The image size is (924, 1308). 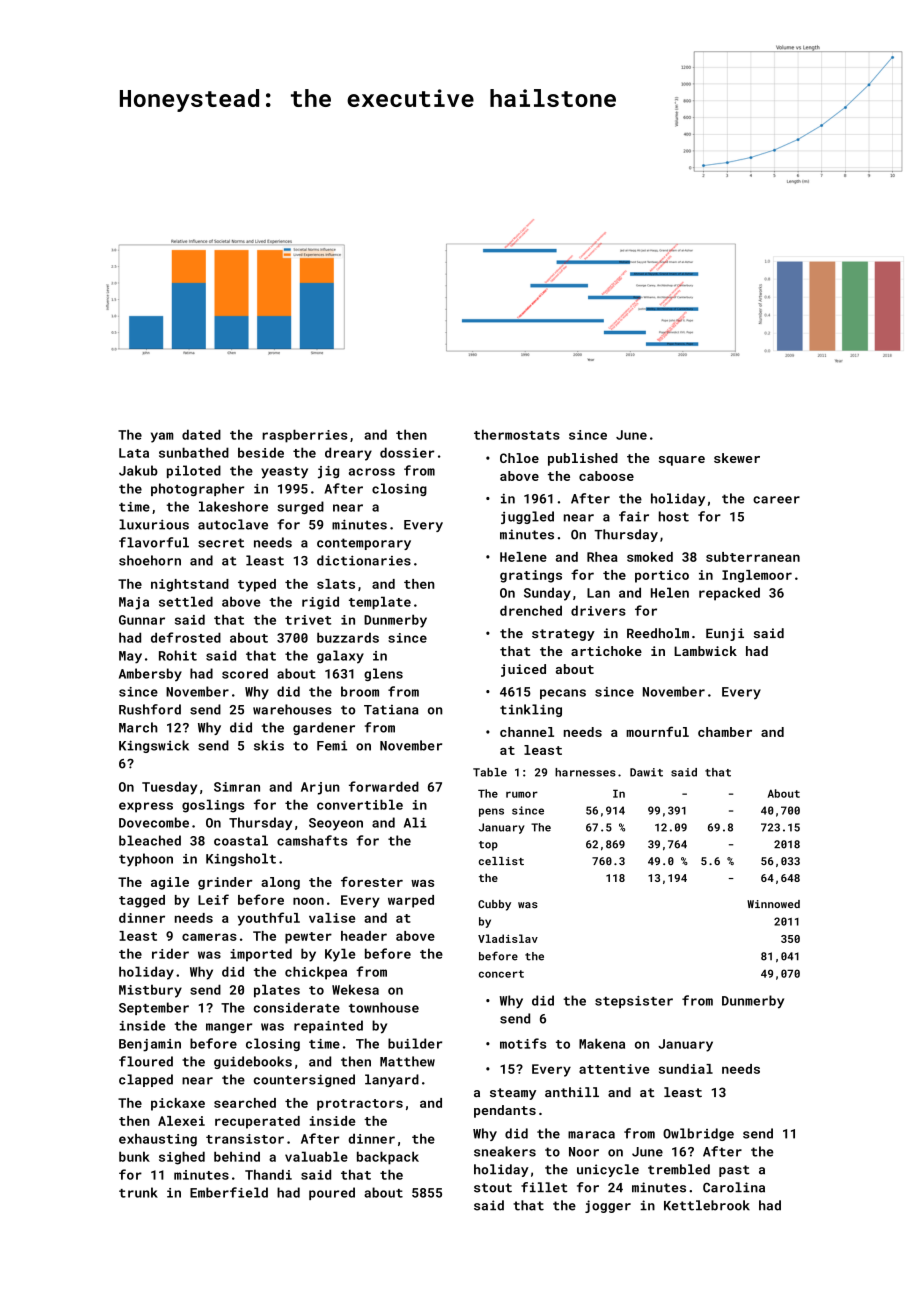 What do you see at coordinates (572, 1092) in the screenshot?
I see `anthill` at bounding box center [572, 1092].
